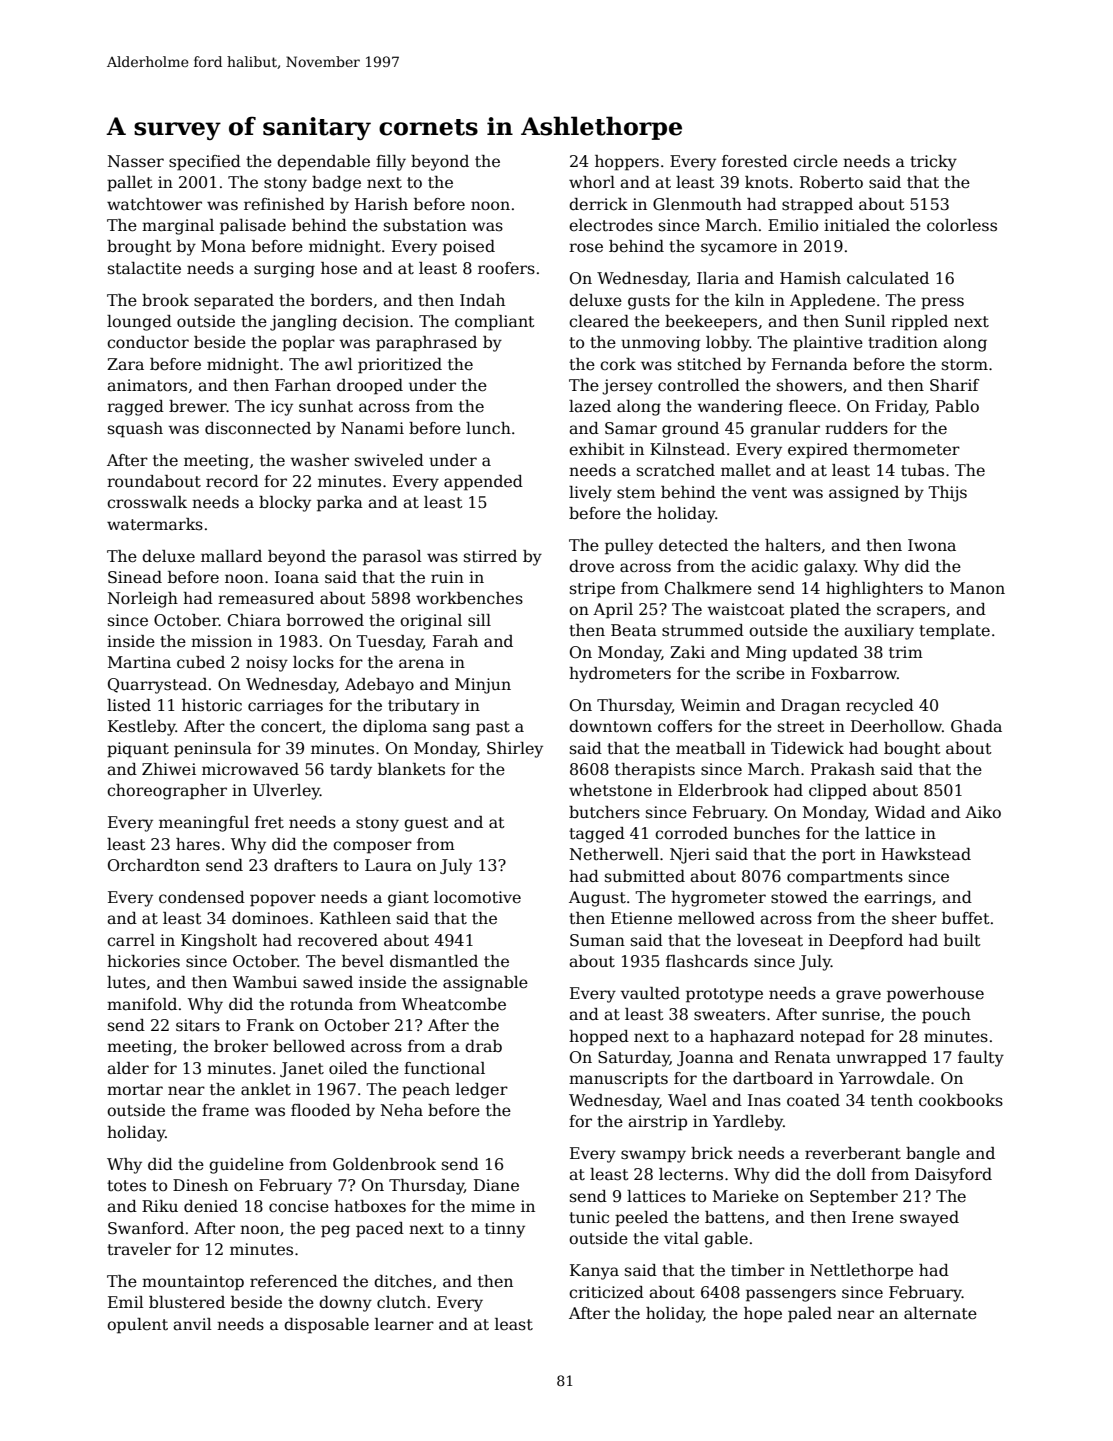 The height and width of the image is (1441, 1113). What do you see at coordinates (799, 897) in the image?
I see `stowed` at bounding box center [799, 897].
